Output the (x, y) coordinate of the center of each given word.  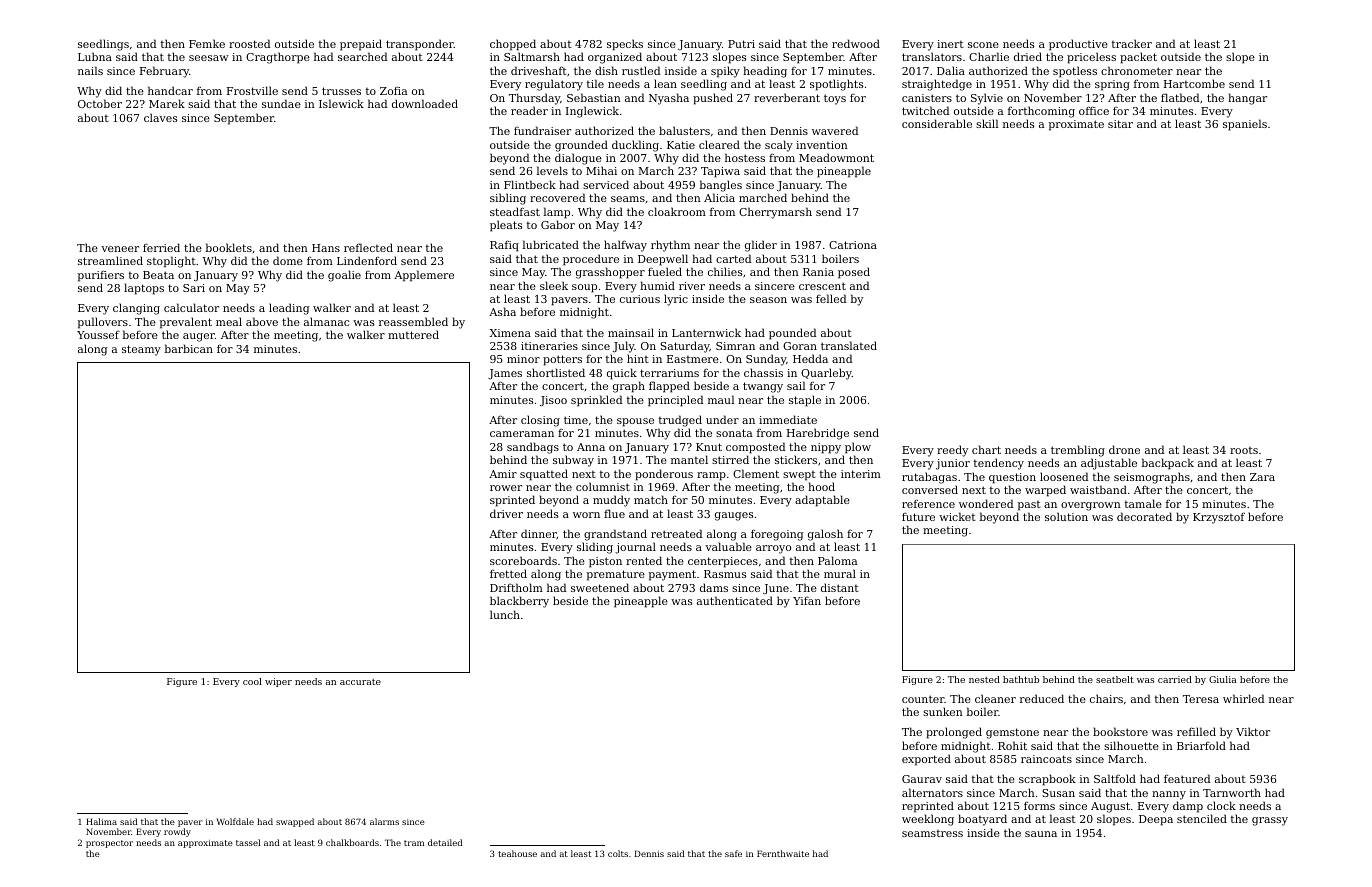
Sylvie (987, 99)
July (624, 347)
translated (849, 345)
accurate (360, 682)
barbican (189, 348)
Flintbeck (530, 184)
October (100, 103)
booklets (229, 247)
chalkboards (352, 842)
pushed (713, 99)
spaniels (1245, 125)
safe (733, 853)
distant (840, 587)
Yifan (807, 601)
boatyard (982, 820)
